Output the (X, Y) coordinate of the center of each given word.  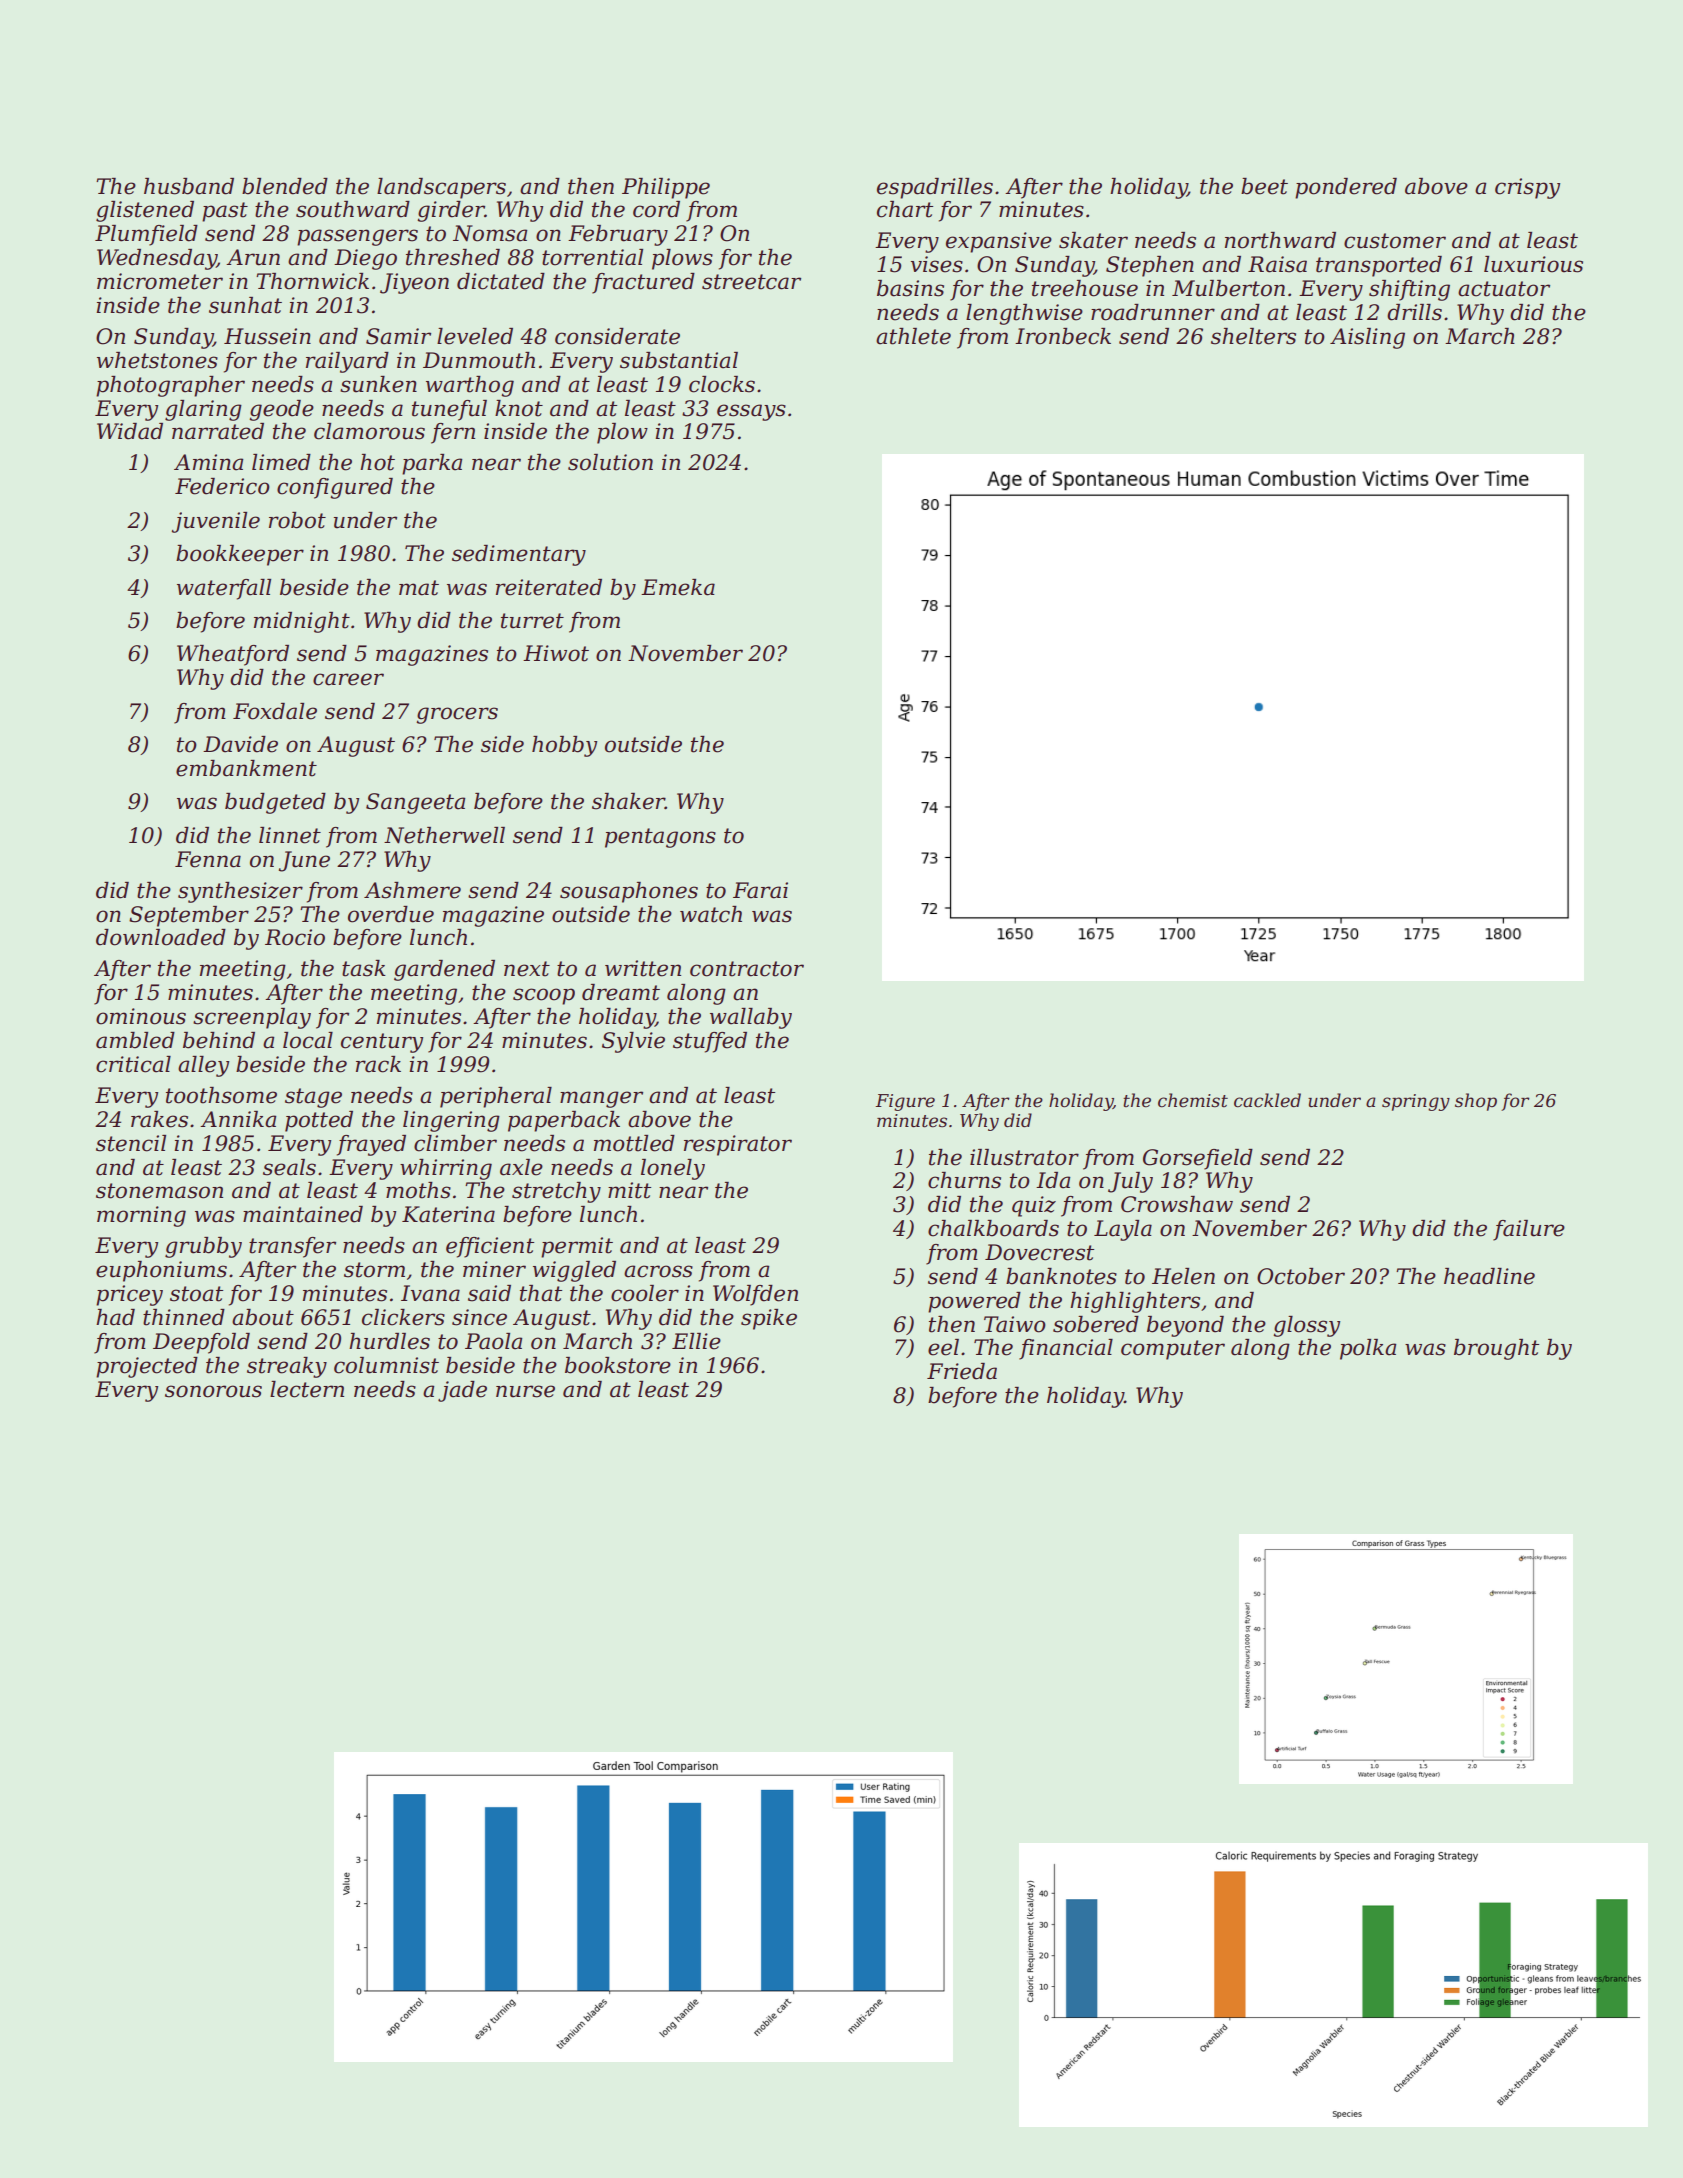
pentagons (660, 838)
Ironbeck (1063, 336)
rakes (159, 1119)
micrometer (160, 281)
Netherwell (444, 835)
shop (1476, 1102)
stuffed (710, 1042)
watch (711, 914)
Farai (760, 890)
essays (751, 412)
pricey (129, 1295)
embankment (246, 768)
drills (1414, 312)
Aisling (1367, 338)
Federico (222, 486)
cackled (1267, 1100)
